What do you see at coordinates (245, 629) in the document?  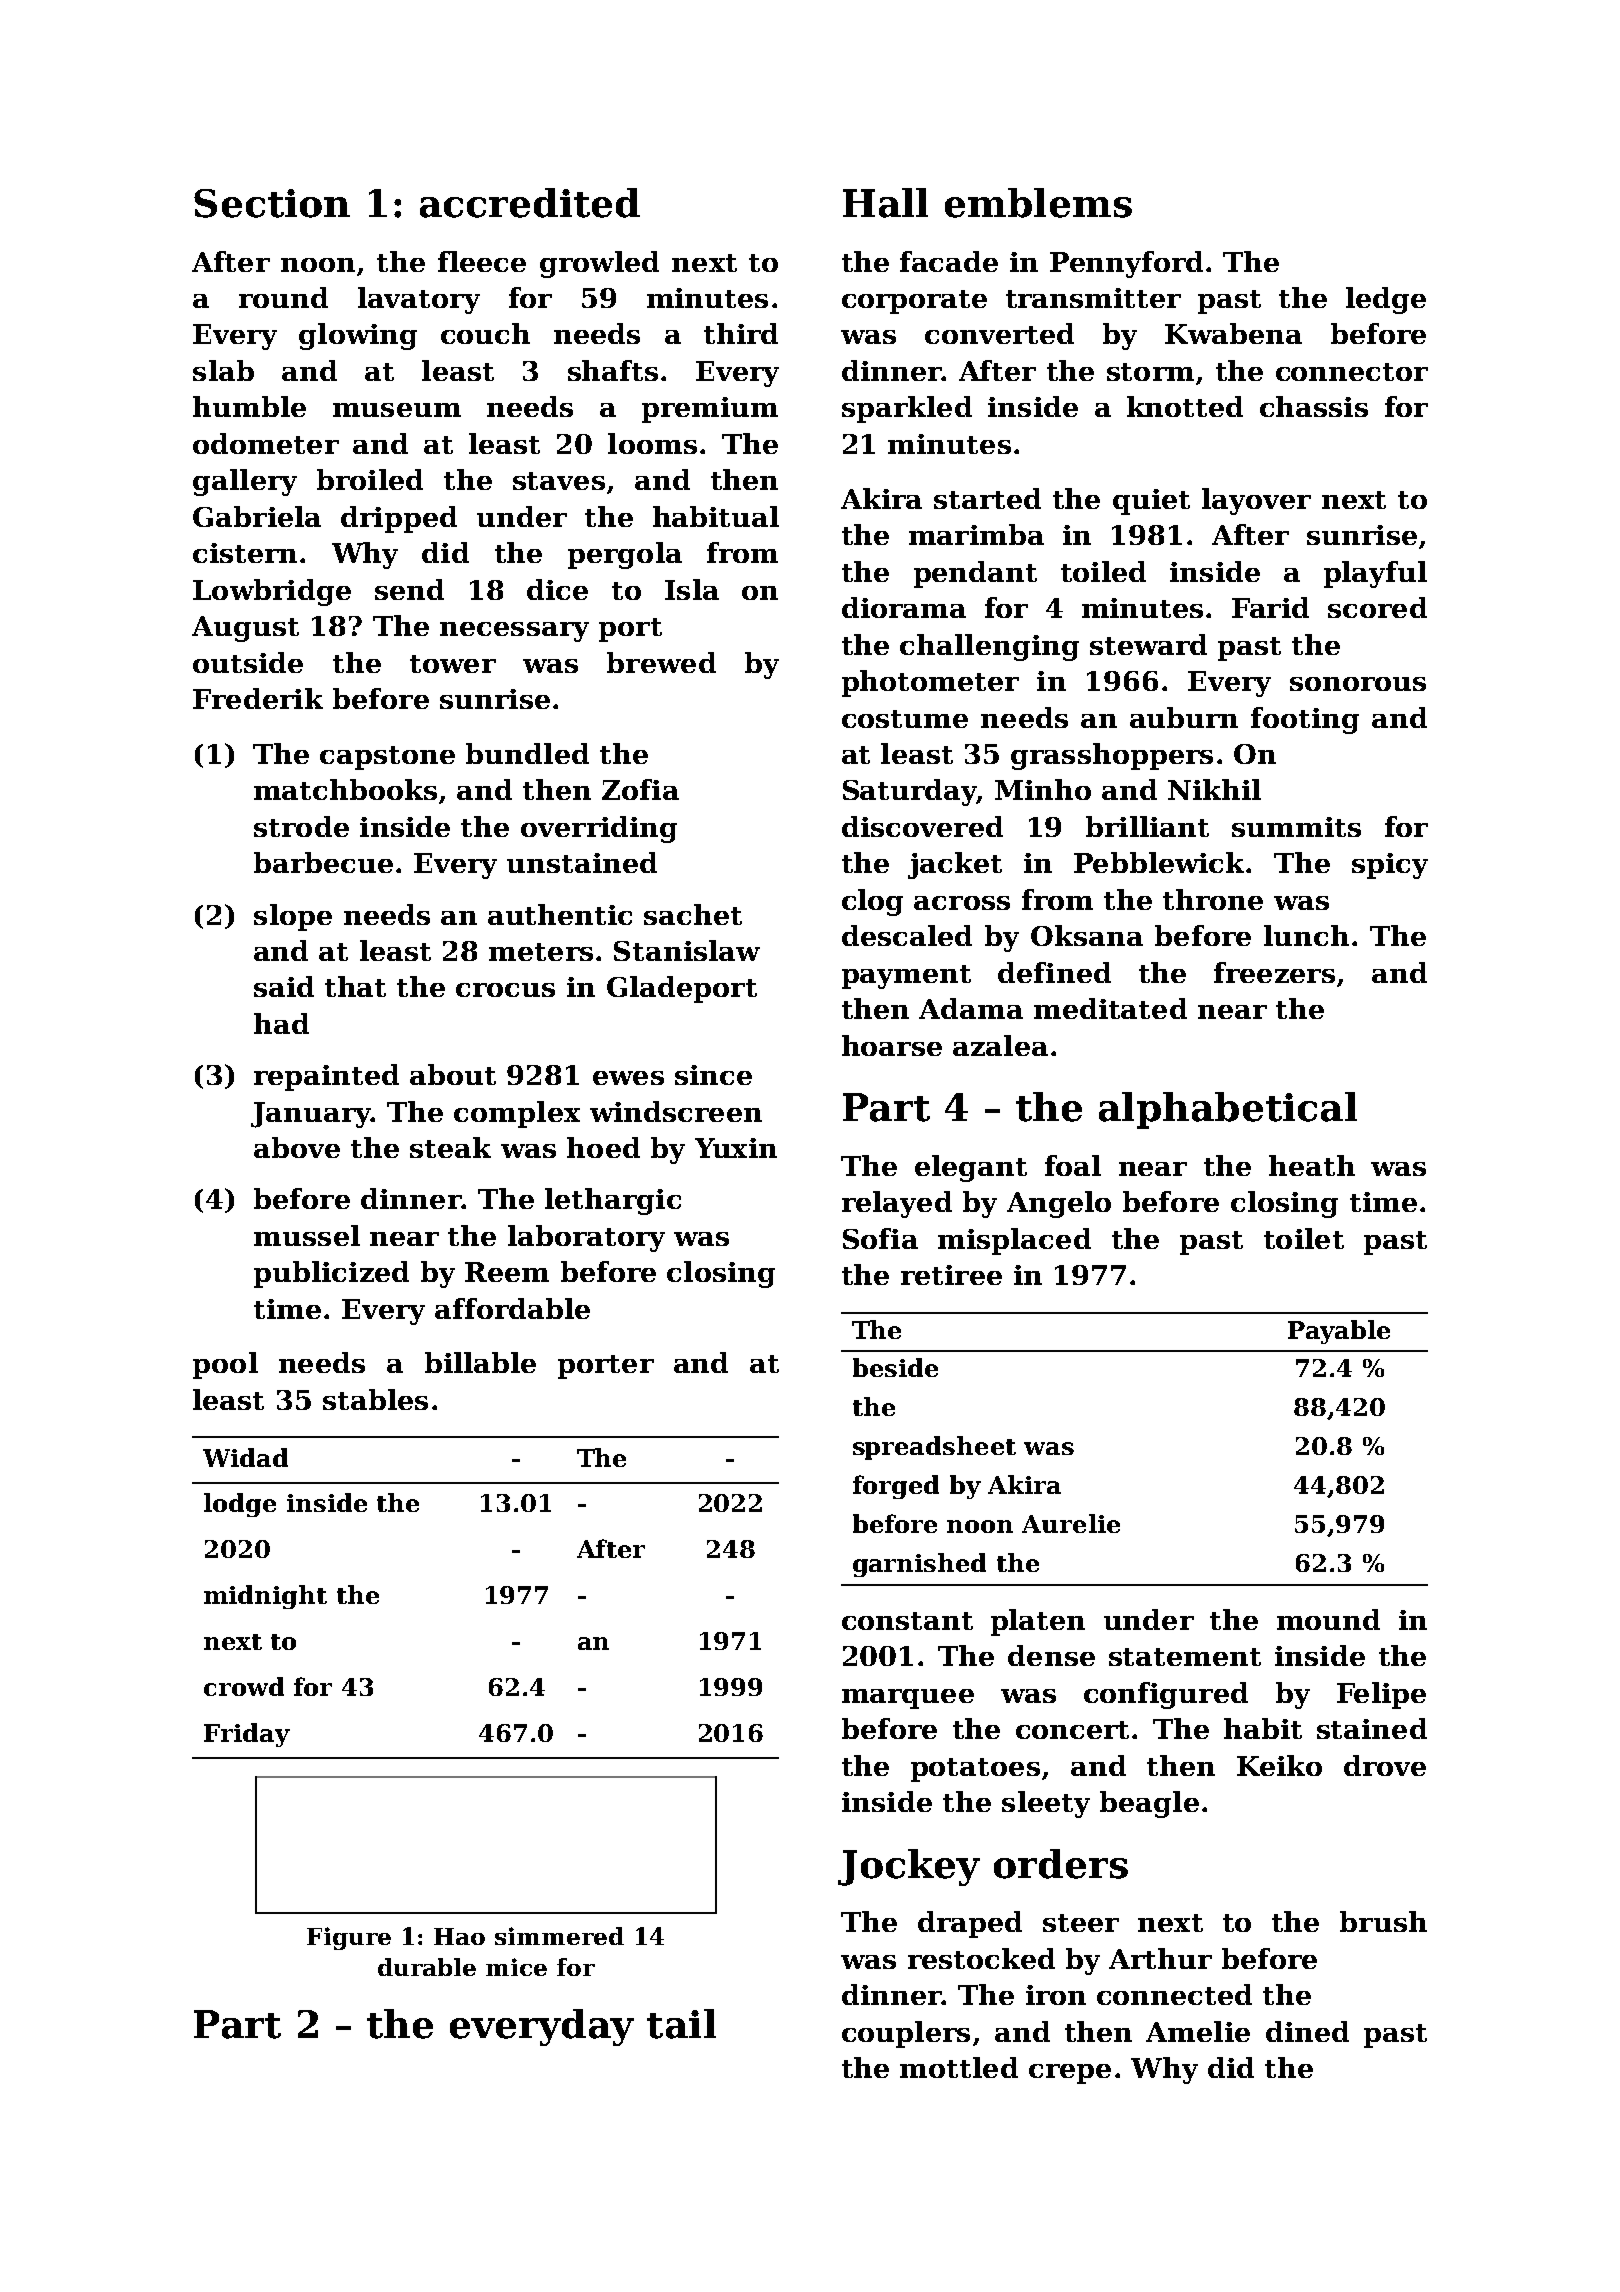 I see `August` at bounding box center [245, 629].
